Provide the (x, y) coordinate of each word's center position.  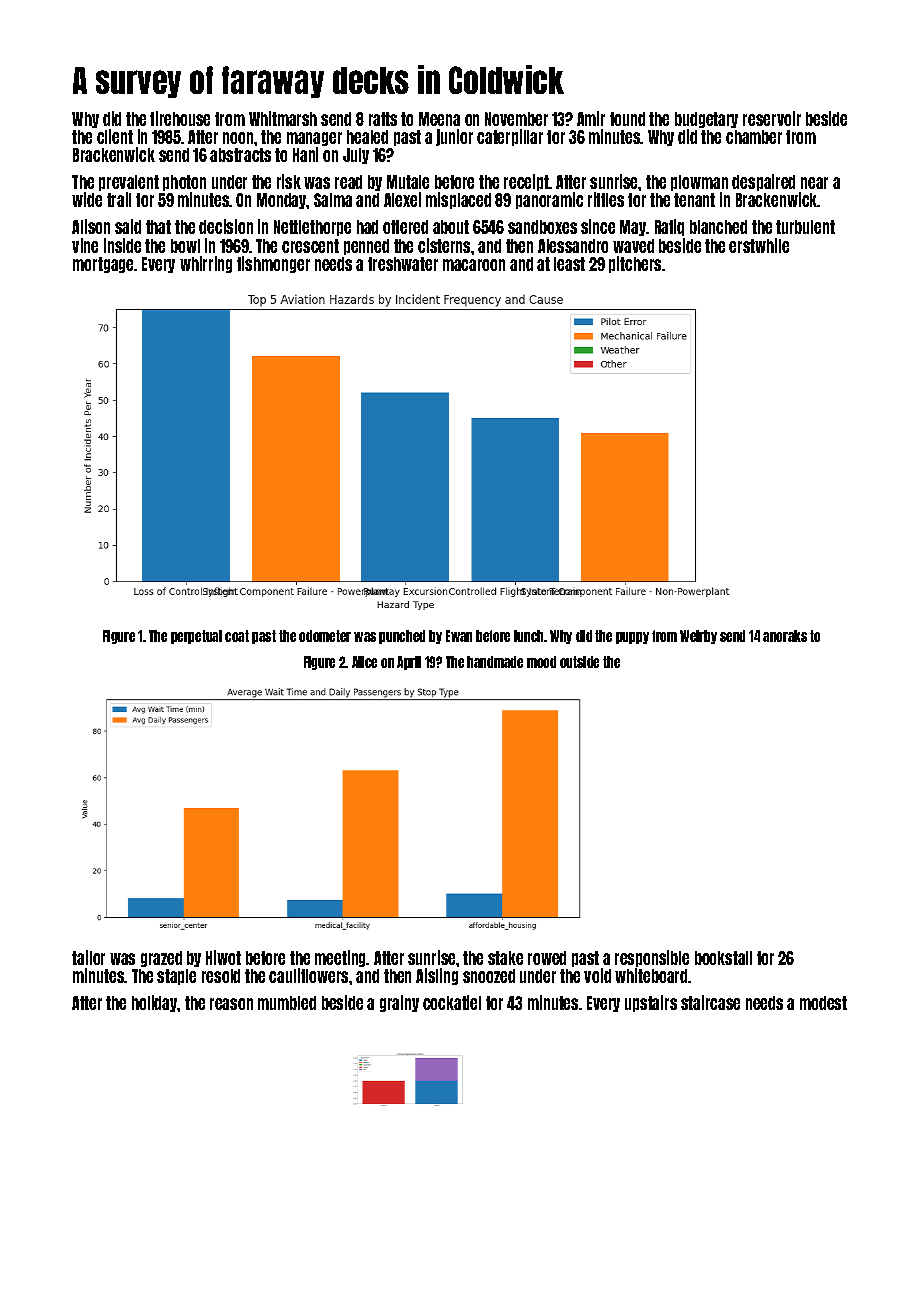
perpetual (196, 637)
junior (454, 137)
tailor (88, 957)
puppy (632, 638)
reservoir (772, 118)
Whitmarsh (283, 118)
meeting (341, 958)
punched (402, 637)
